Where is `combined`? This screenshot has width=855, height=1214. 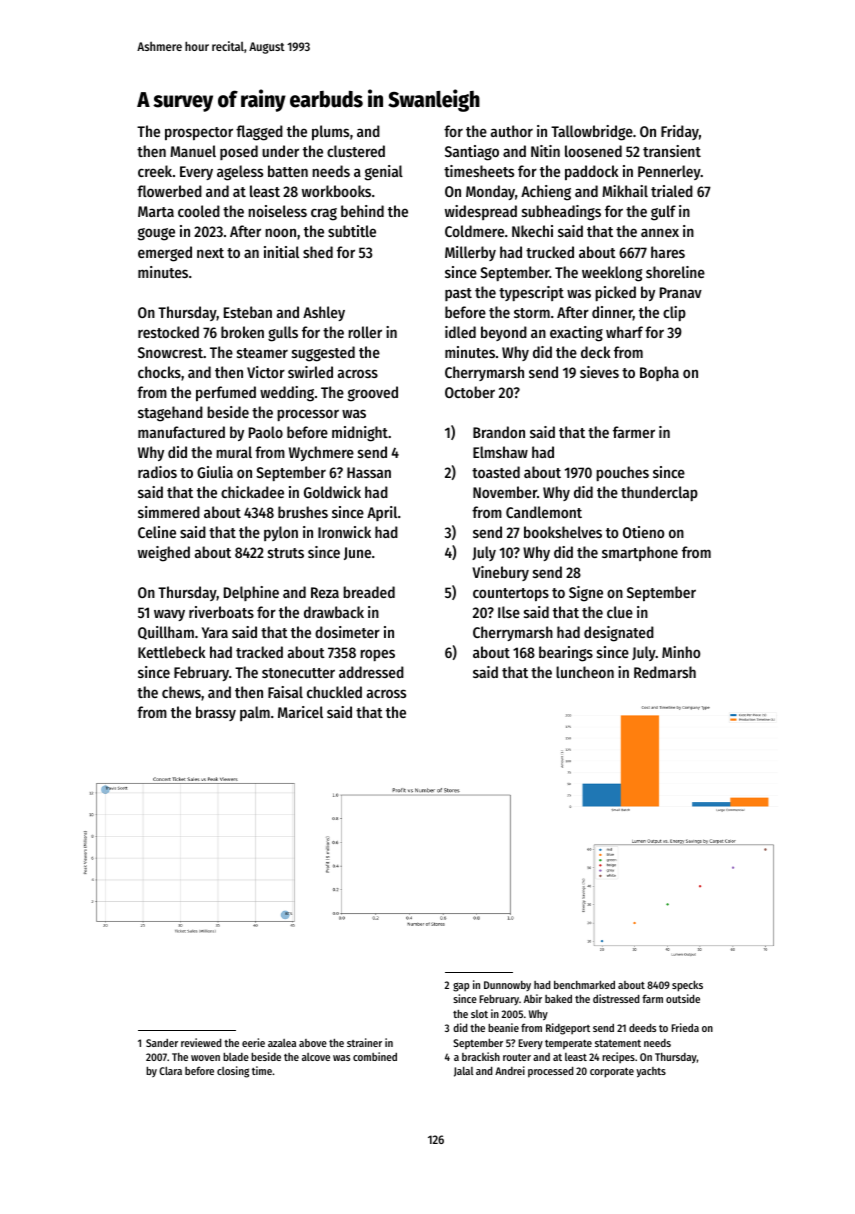 combined is located at coordinates (375, 1056).
